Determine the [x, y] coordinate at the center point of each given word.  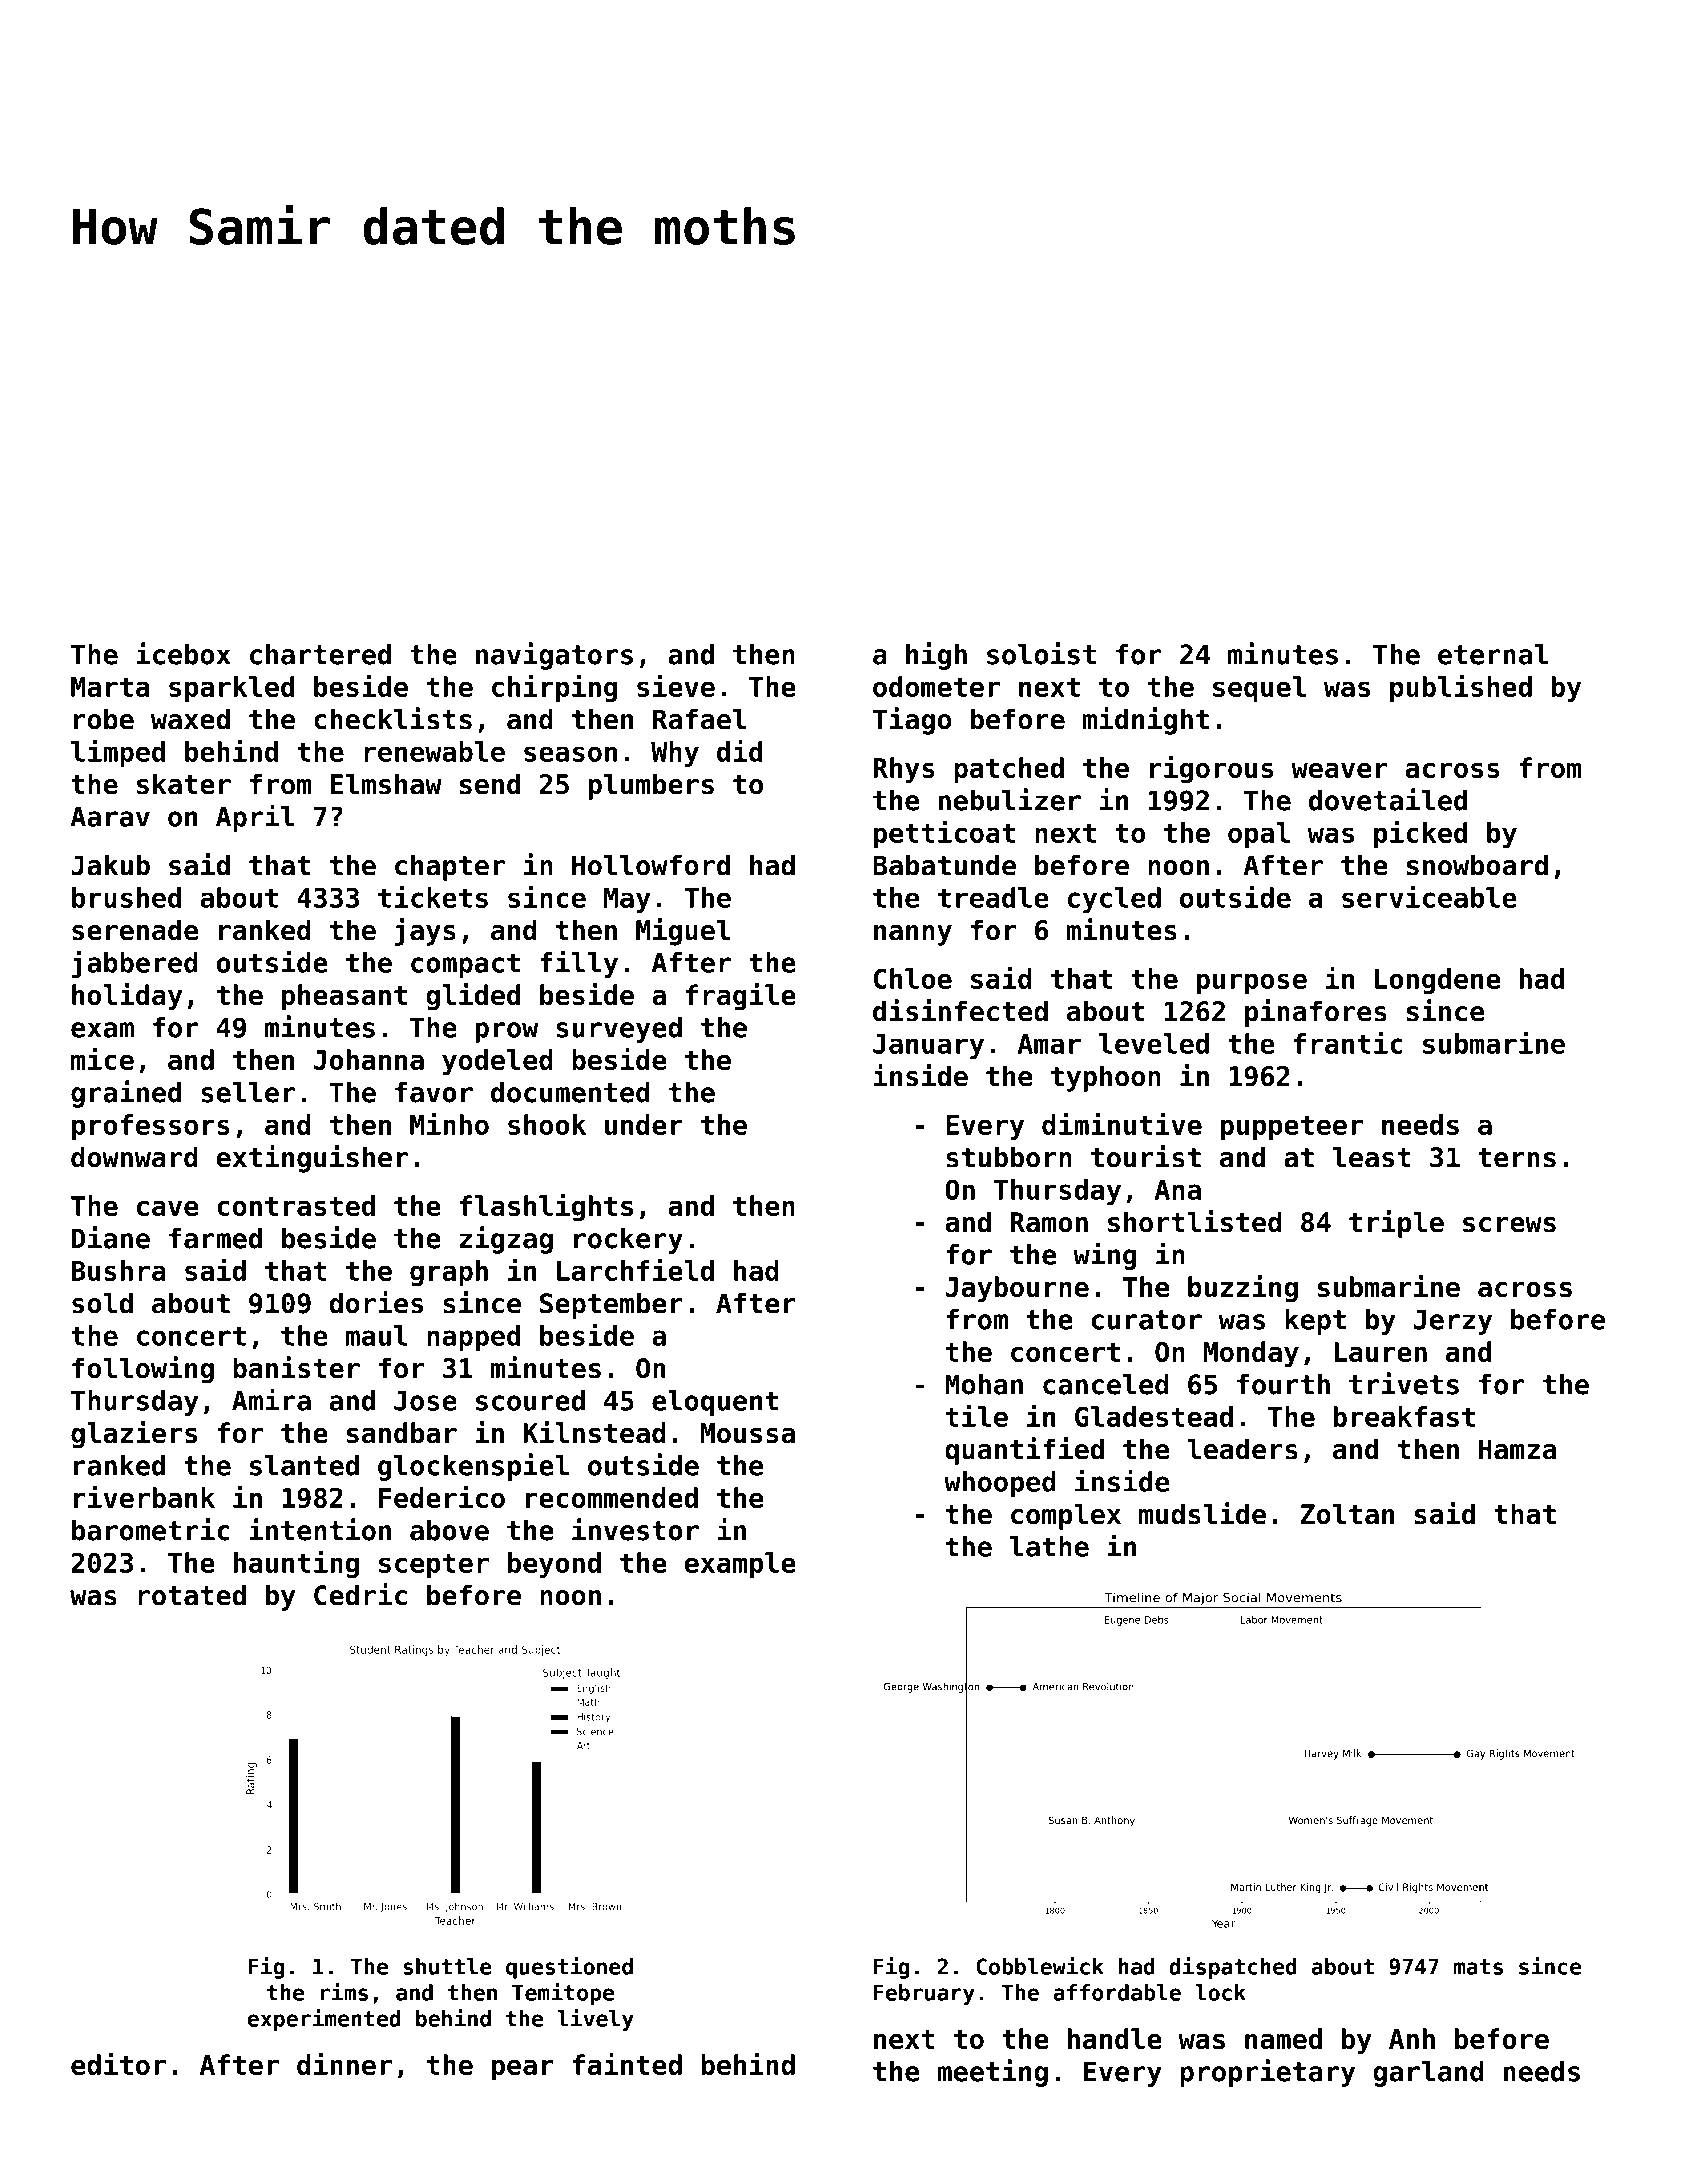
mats [1478, 1967]
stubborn [1009, 1157]
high [936, 656]
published [1461, 688]
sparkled [231, 689]
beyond [554, 1565]
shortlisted [1195, 1221]
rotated [192, 1595]
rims [344, 1992]
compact [465, 965]
